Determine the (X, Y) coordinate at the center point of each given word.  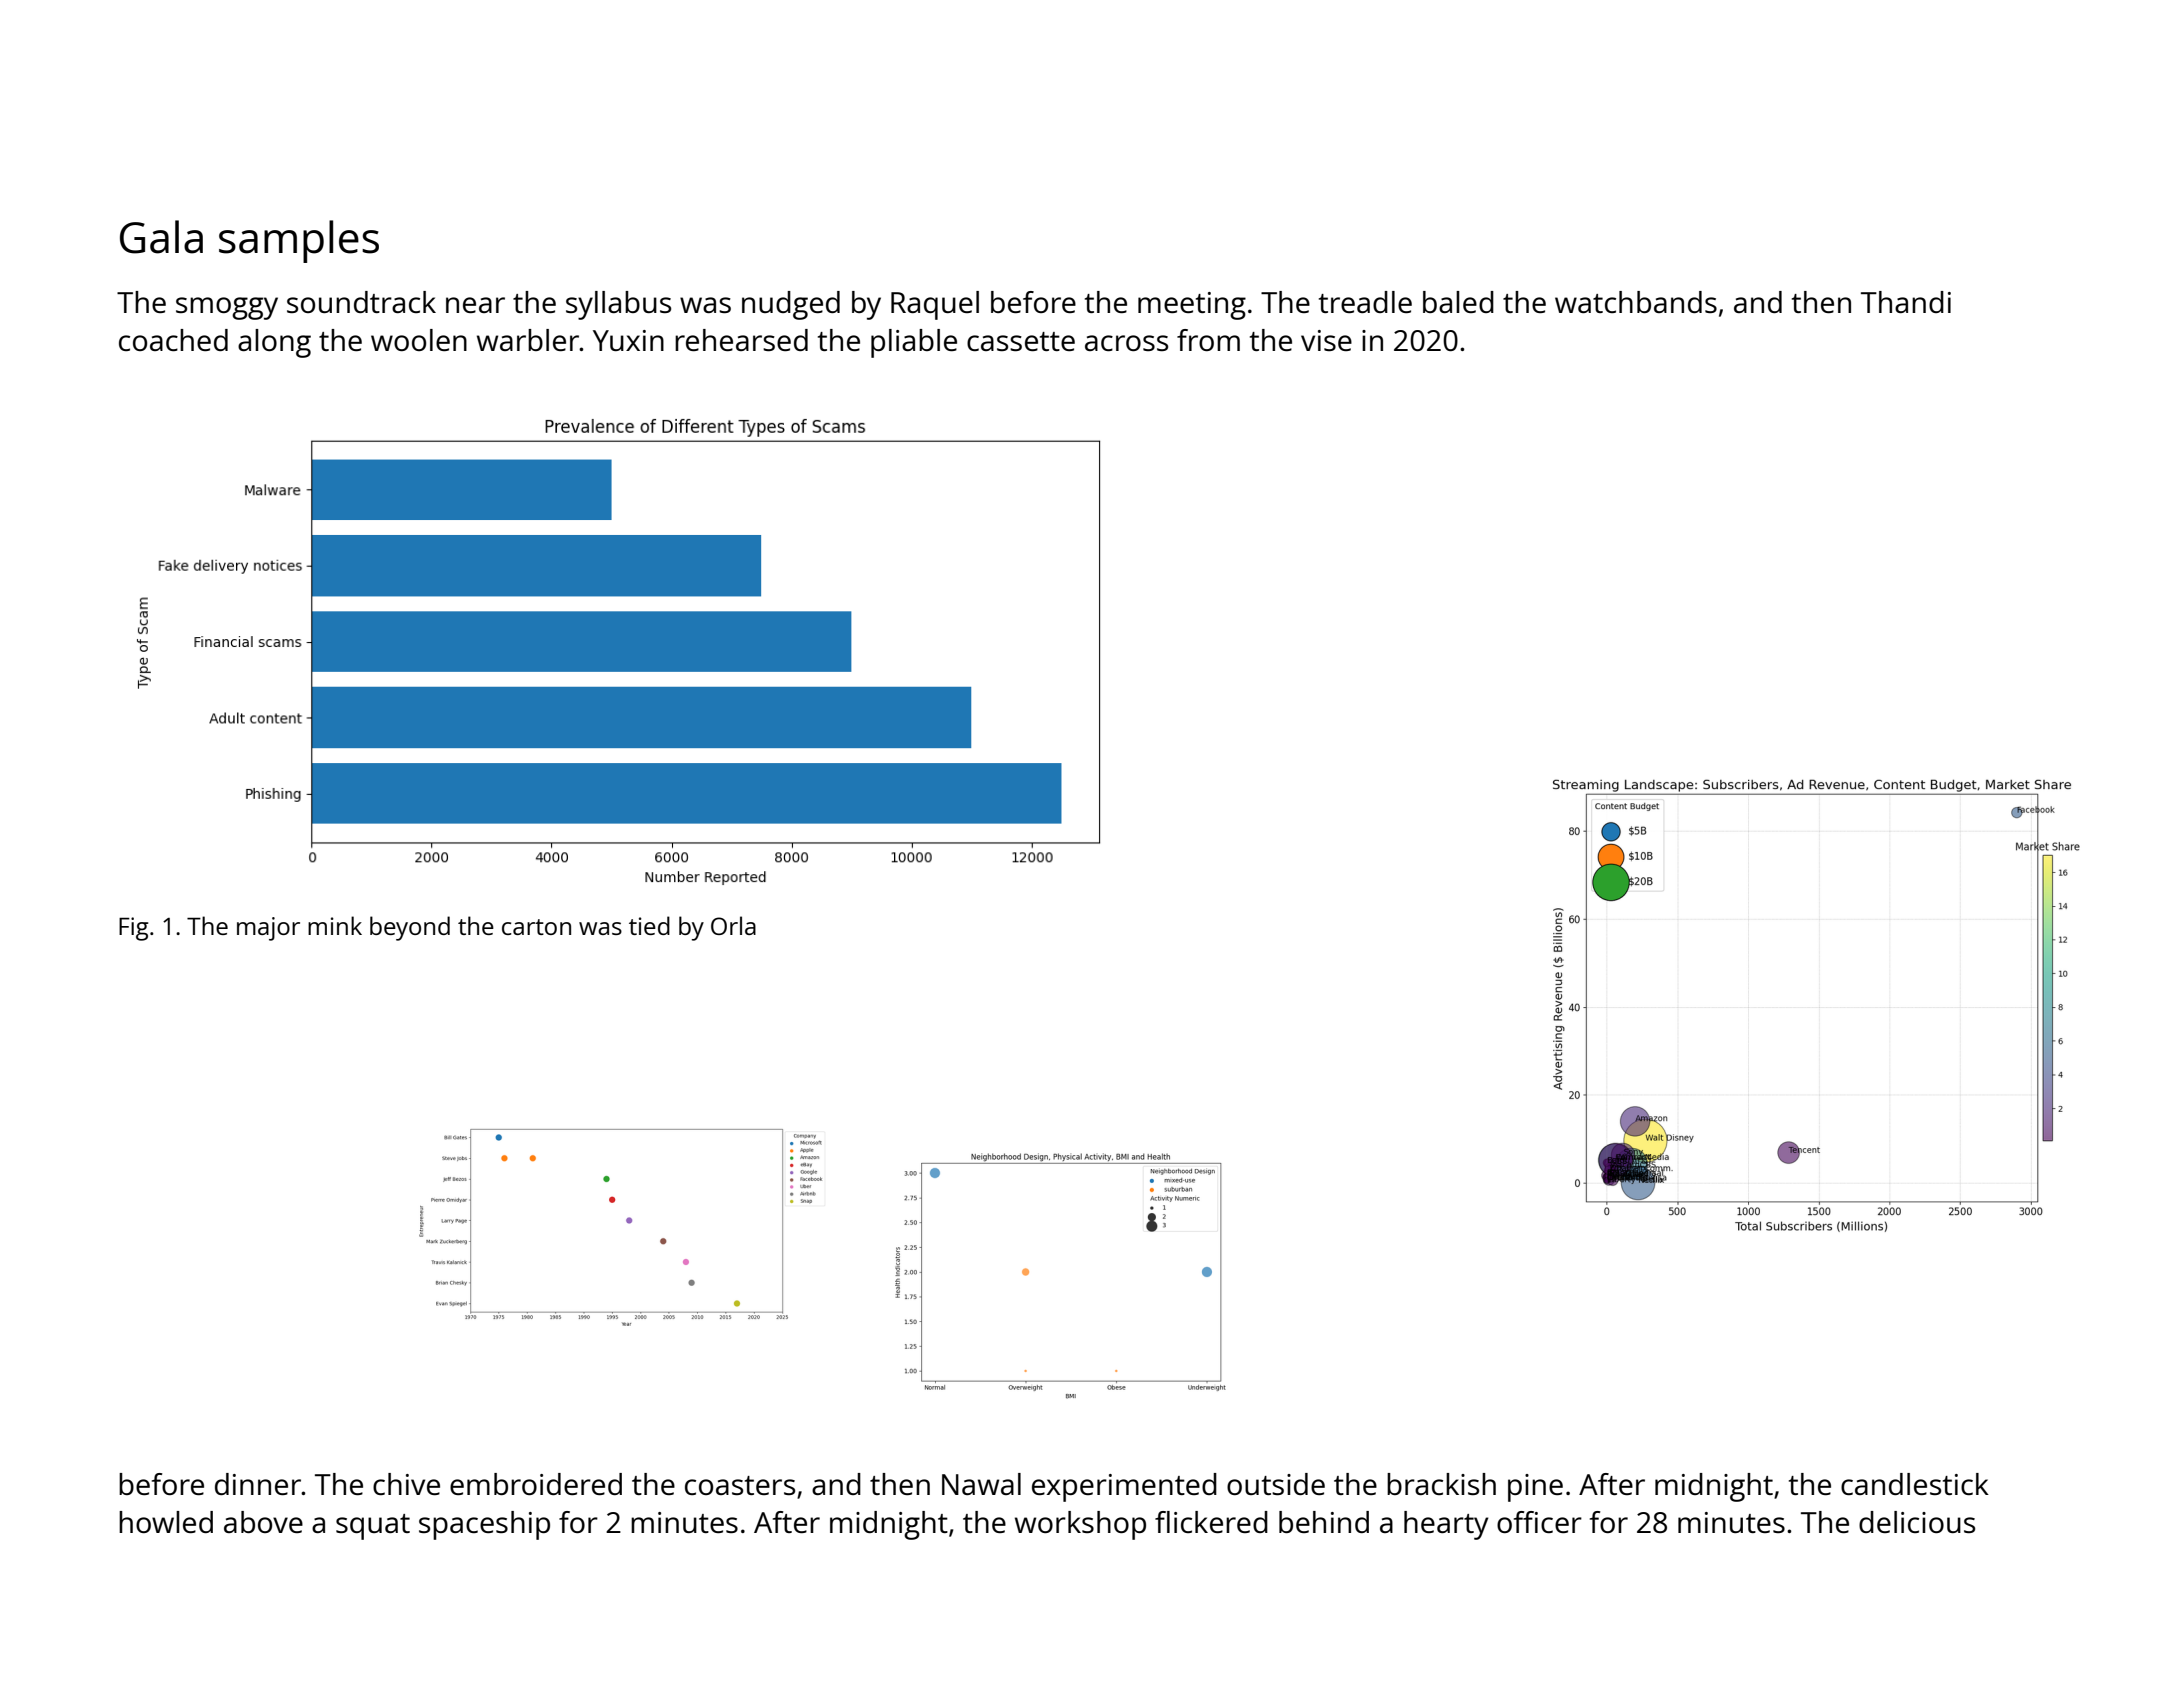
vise (1326, 340)
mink (335, 925)
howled (166, 1522)
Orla (733, 925)
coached (173, 340)
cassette (1021, 341)
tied (649, 925)
